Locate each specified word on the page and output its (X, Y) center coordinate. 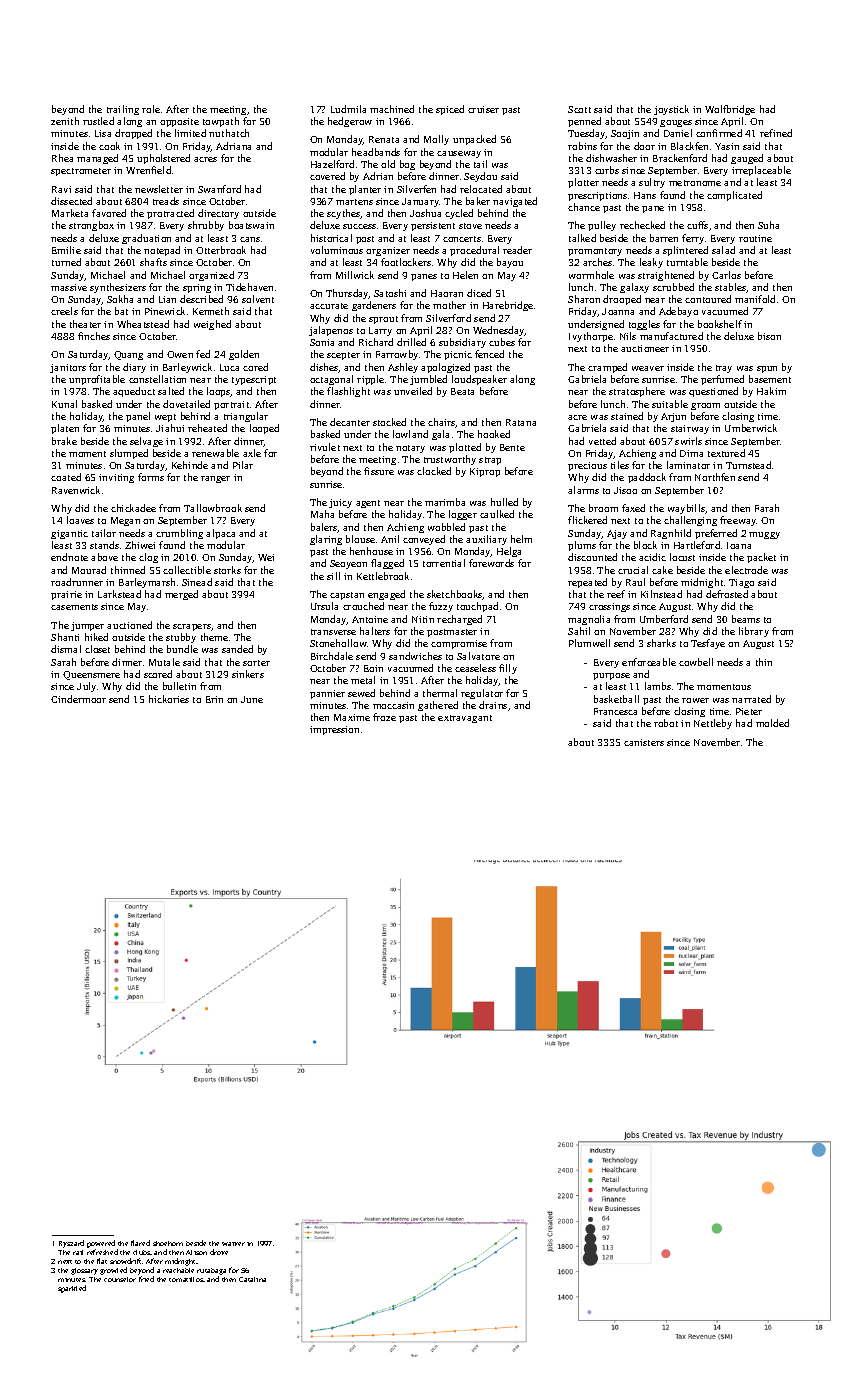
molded (772, 723)
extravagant (465, 719)
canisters (644, 742)
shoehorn (168, 1243)
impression (334, 730)
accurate (329, 306)
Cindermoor (78, 699)
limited (190, 133)
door (644, 146)
